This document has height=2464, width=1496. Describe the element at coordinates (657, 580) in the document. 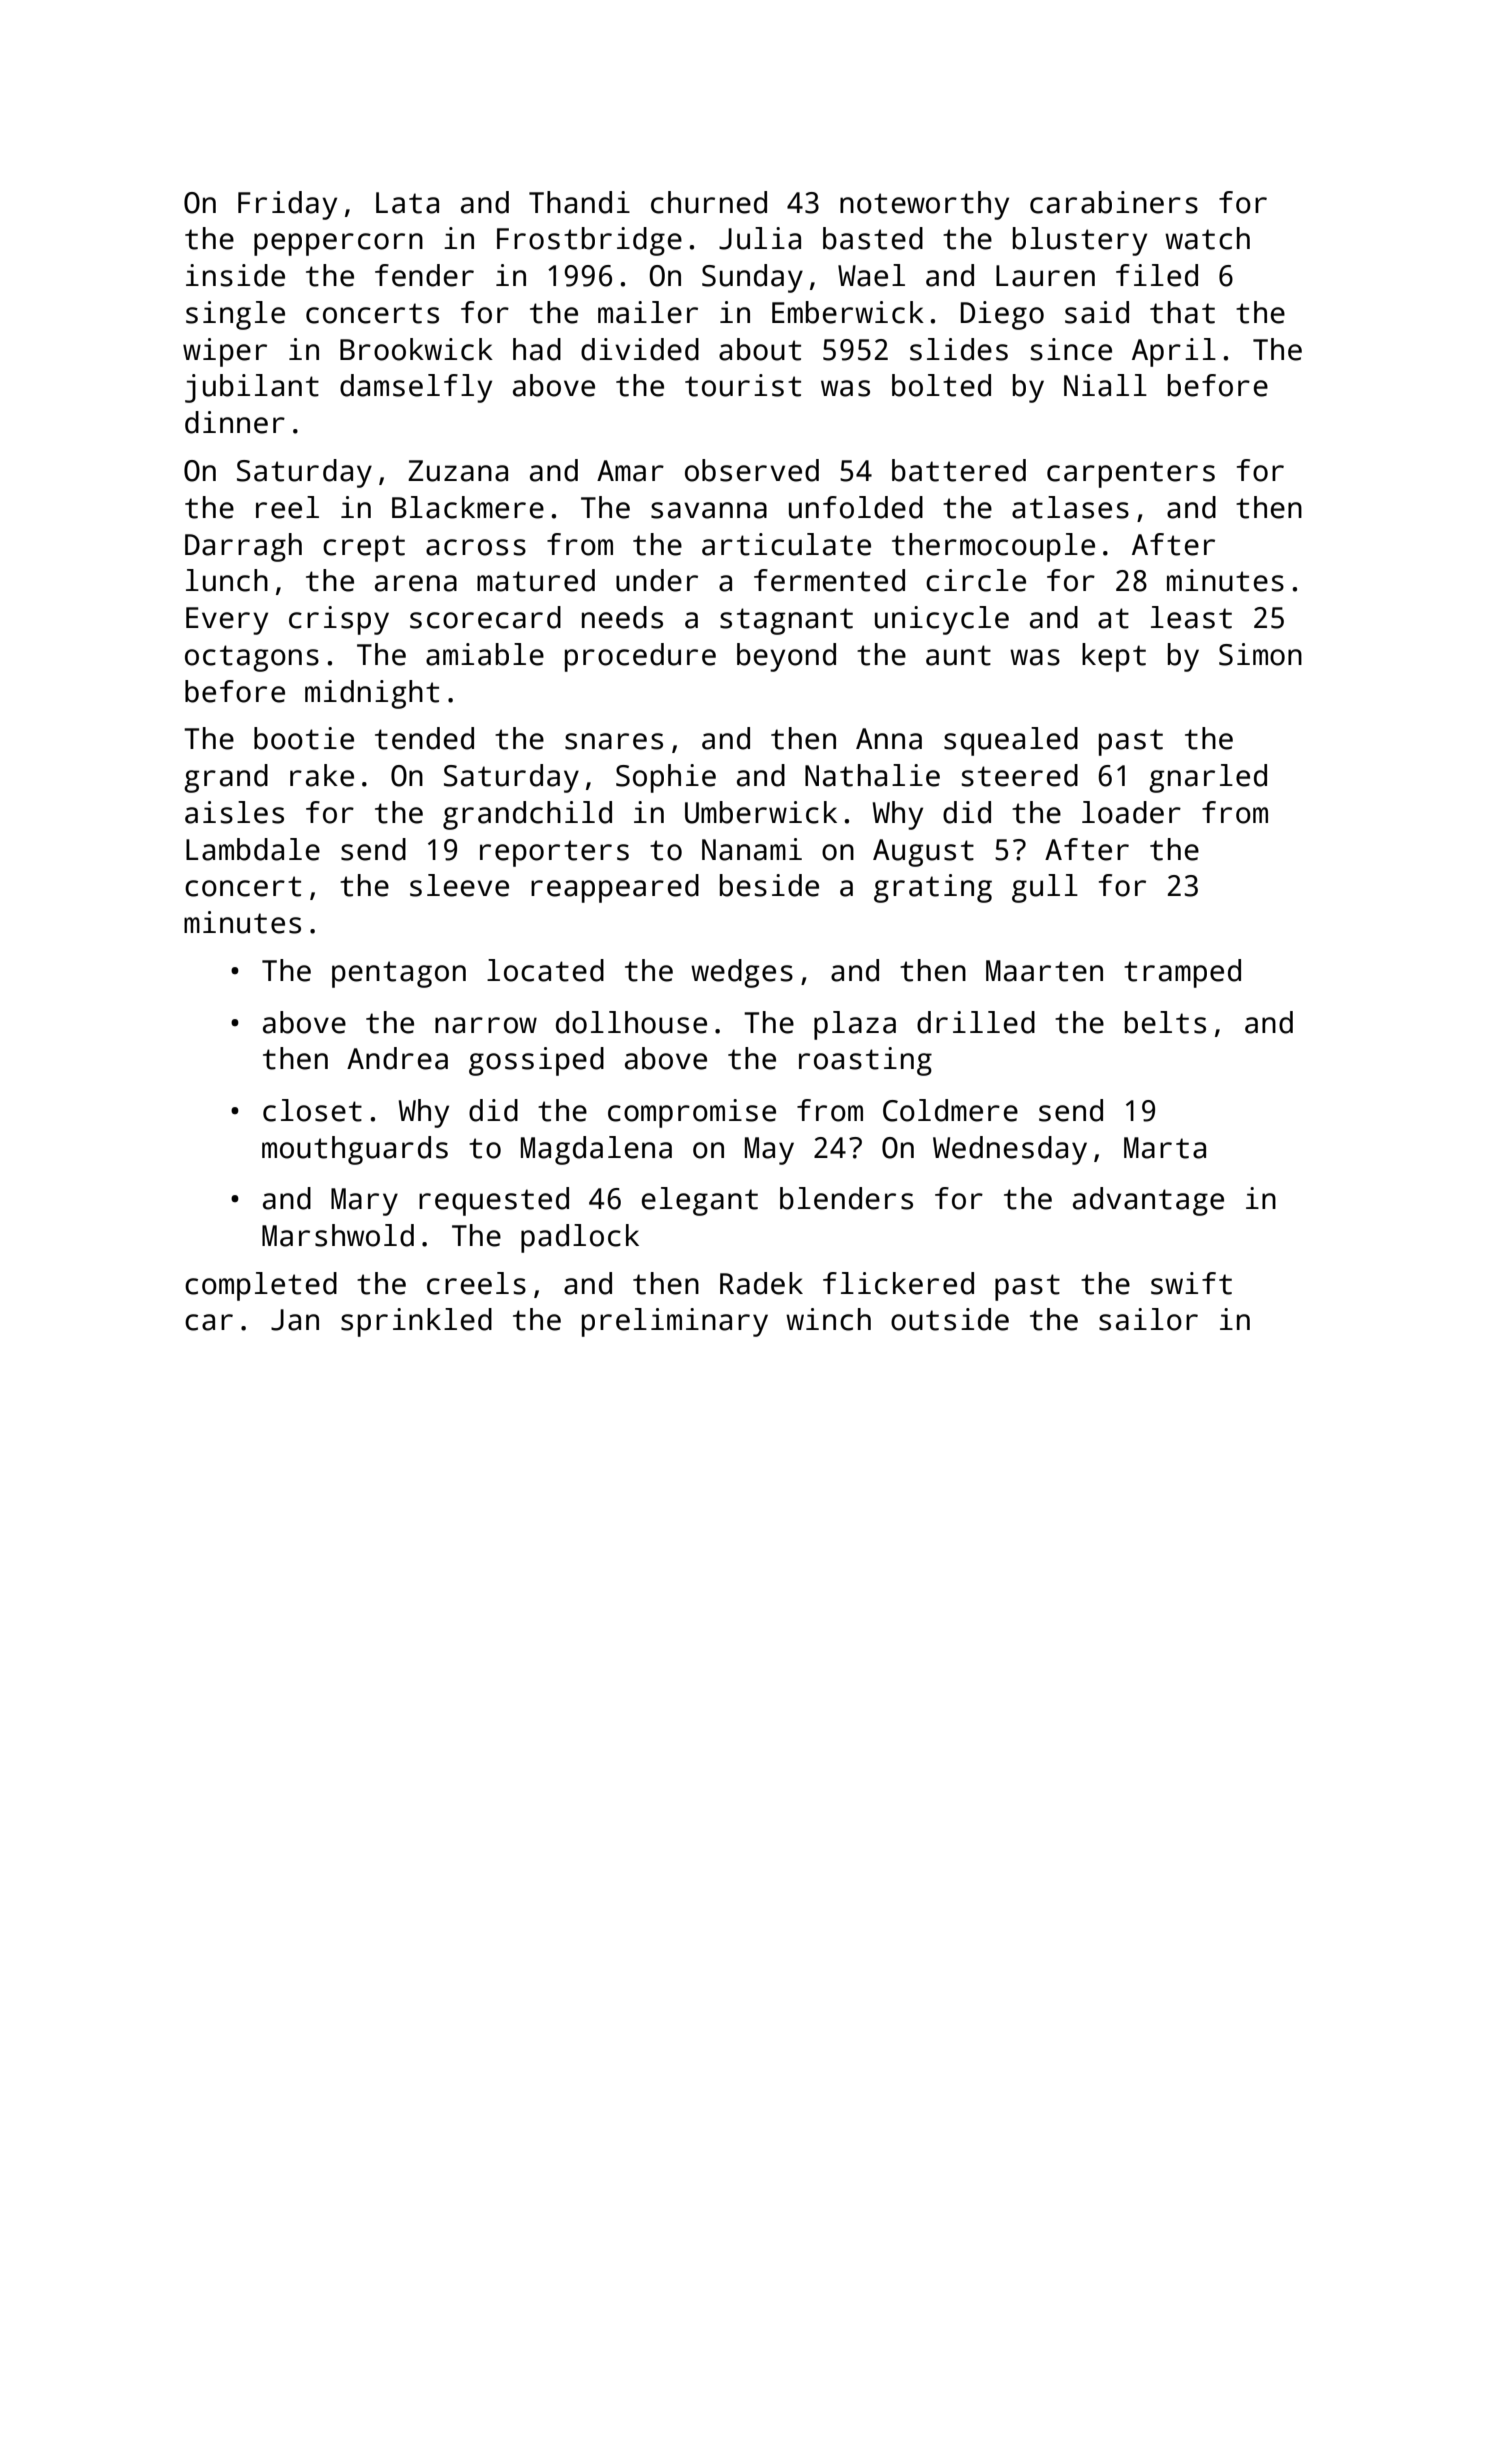

I see `under` at that location.
